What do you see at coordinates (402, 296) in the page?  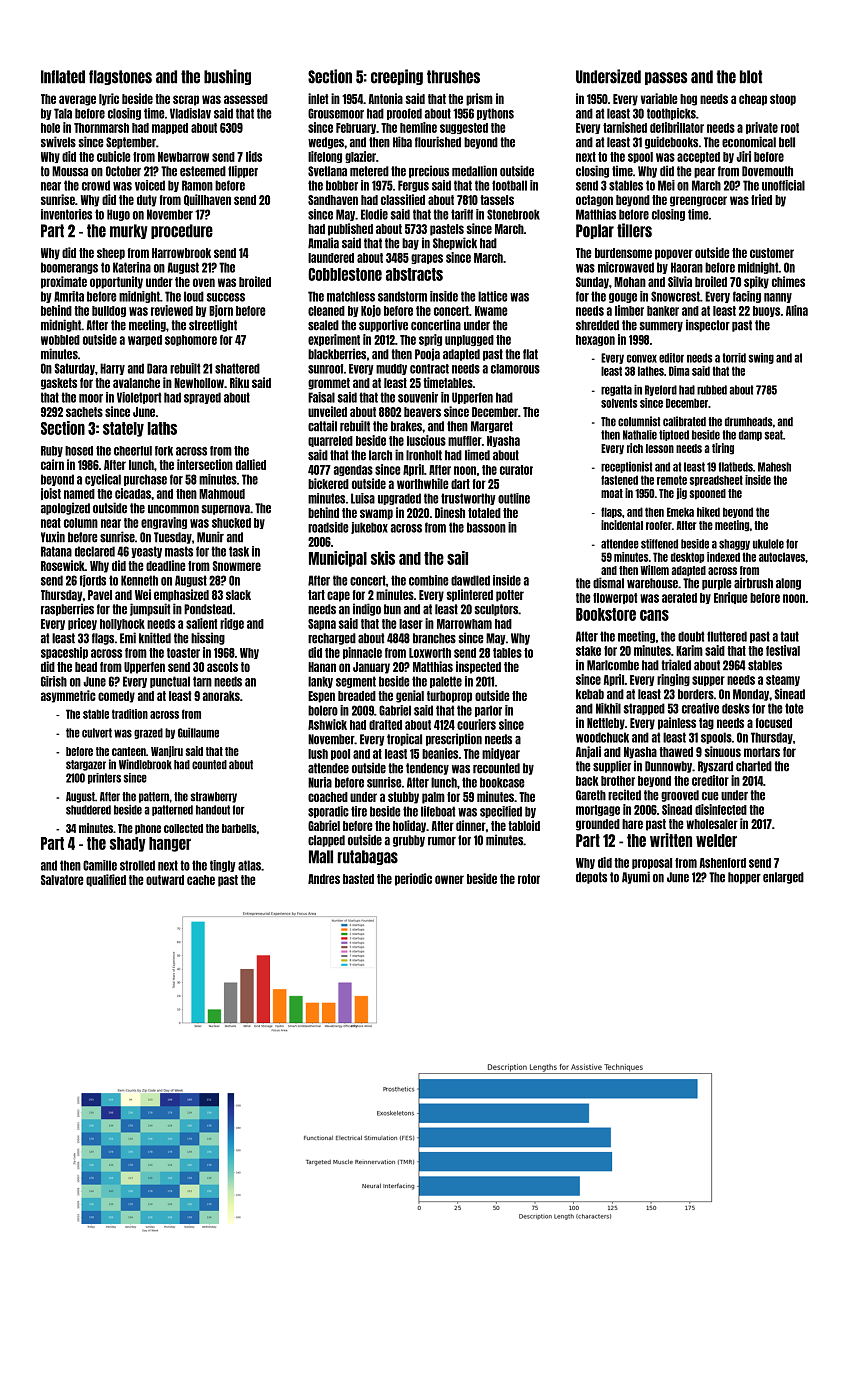 I see `sandstorm` at bounding box center [402, 296].
